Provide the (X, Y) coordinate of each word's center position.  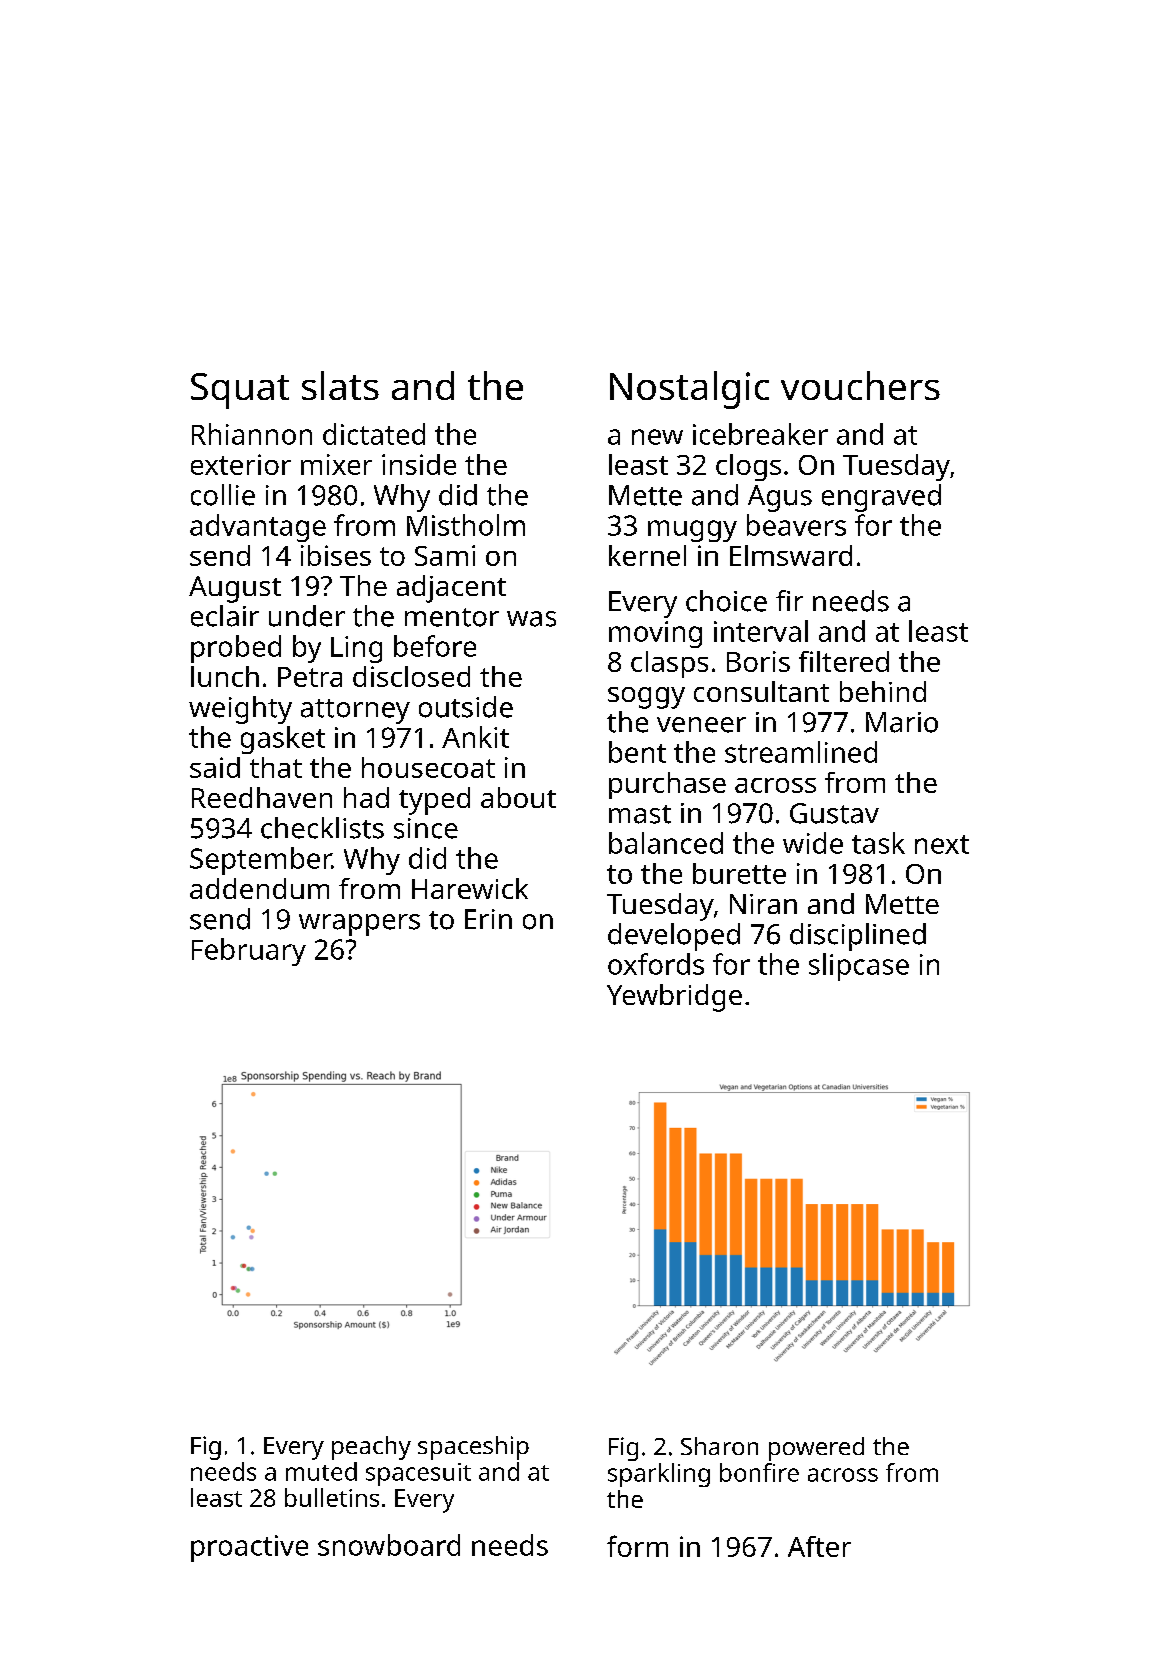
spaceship (473, 1448)
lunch (225, 676)
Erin (488, 919)
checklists (322, 828)
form (637, 1546)
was (531, 619)
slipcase (859, 967)
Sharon (719, 1446)
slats (340, 385)
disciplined (858, 937)
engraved (881, 498)
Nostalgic (689, 390)
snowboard (389, 1545)
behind (883, 691)
